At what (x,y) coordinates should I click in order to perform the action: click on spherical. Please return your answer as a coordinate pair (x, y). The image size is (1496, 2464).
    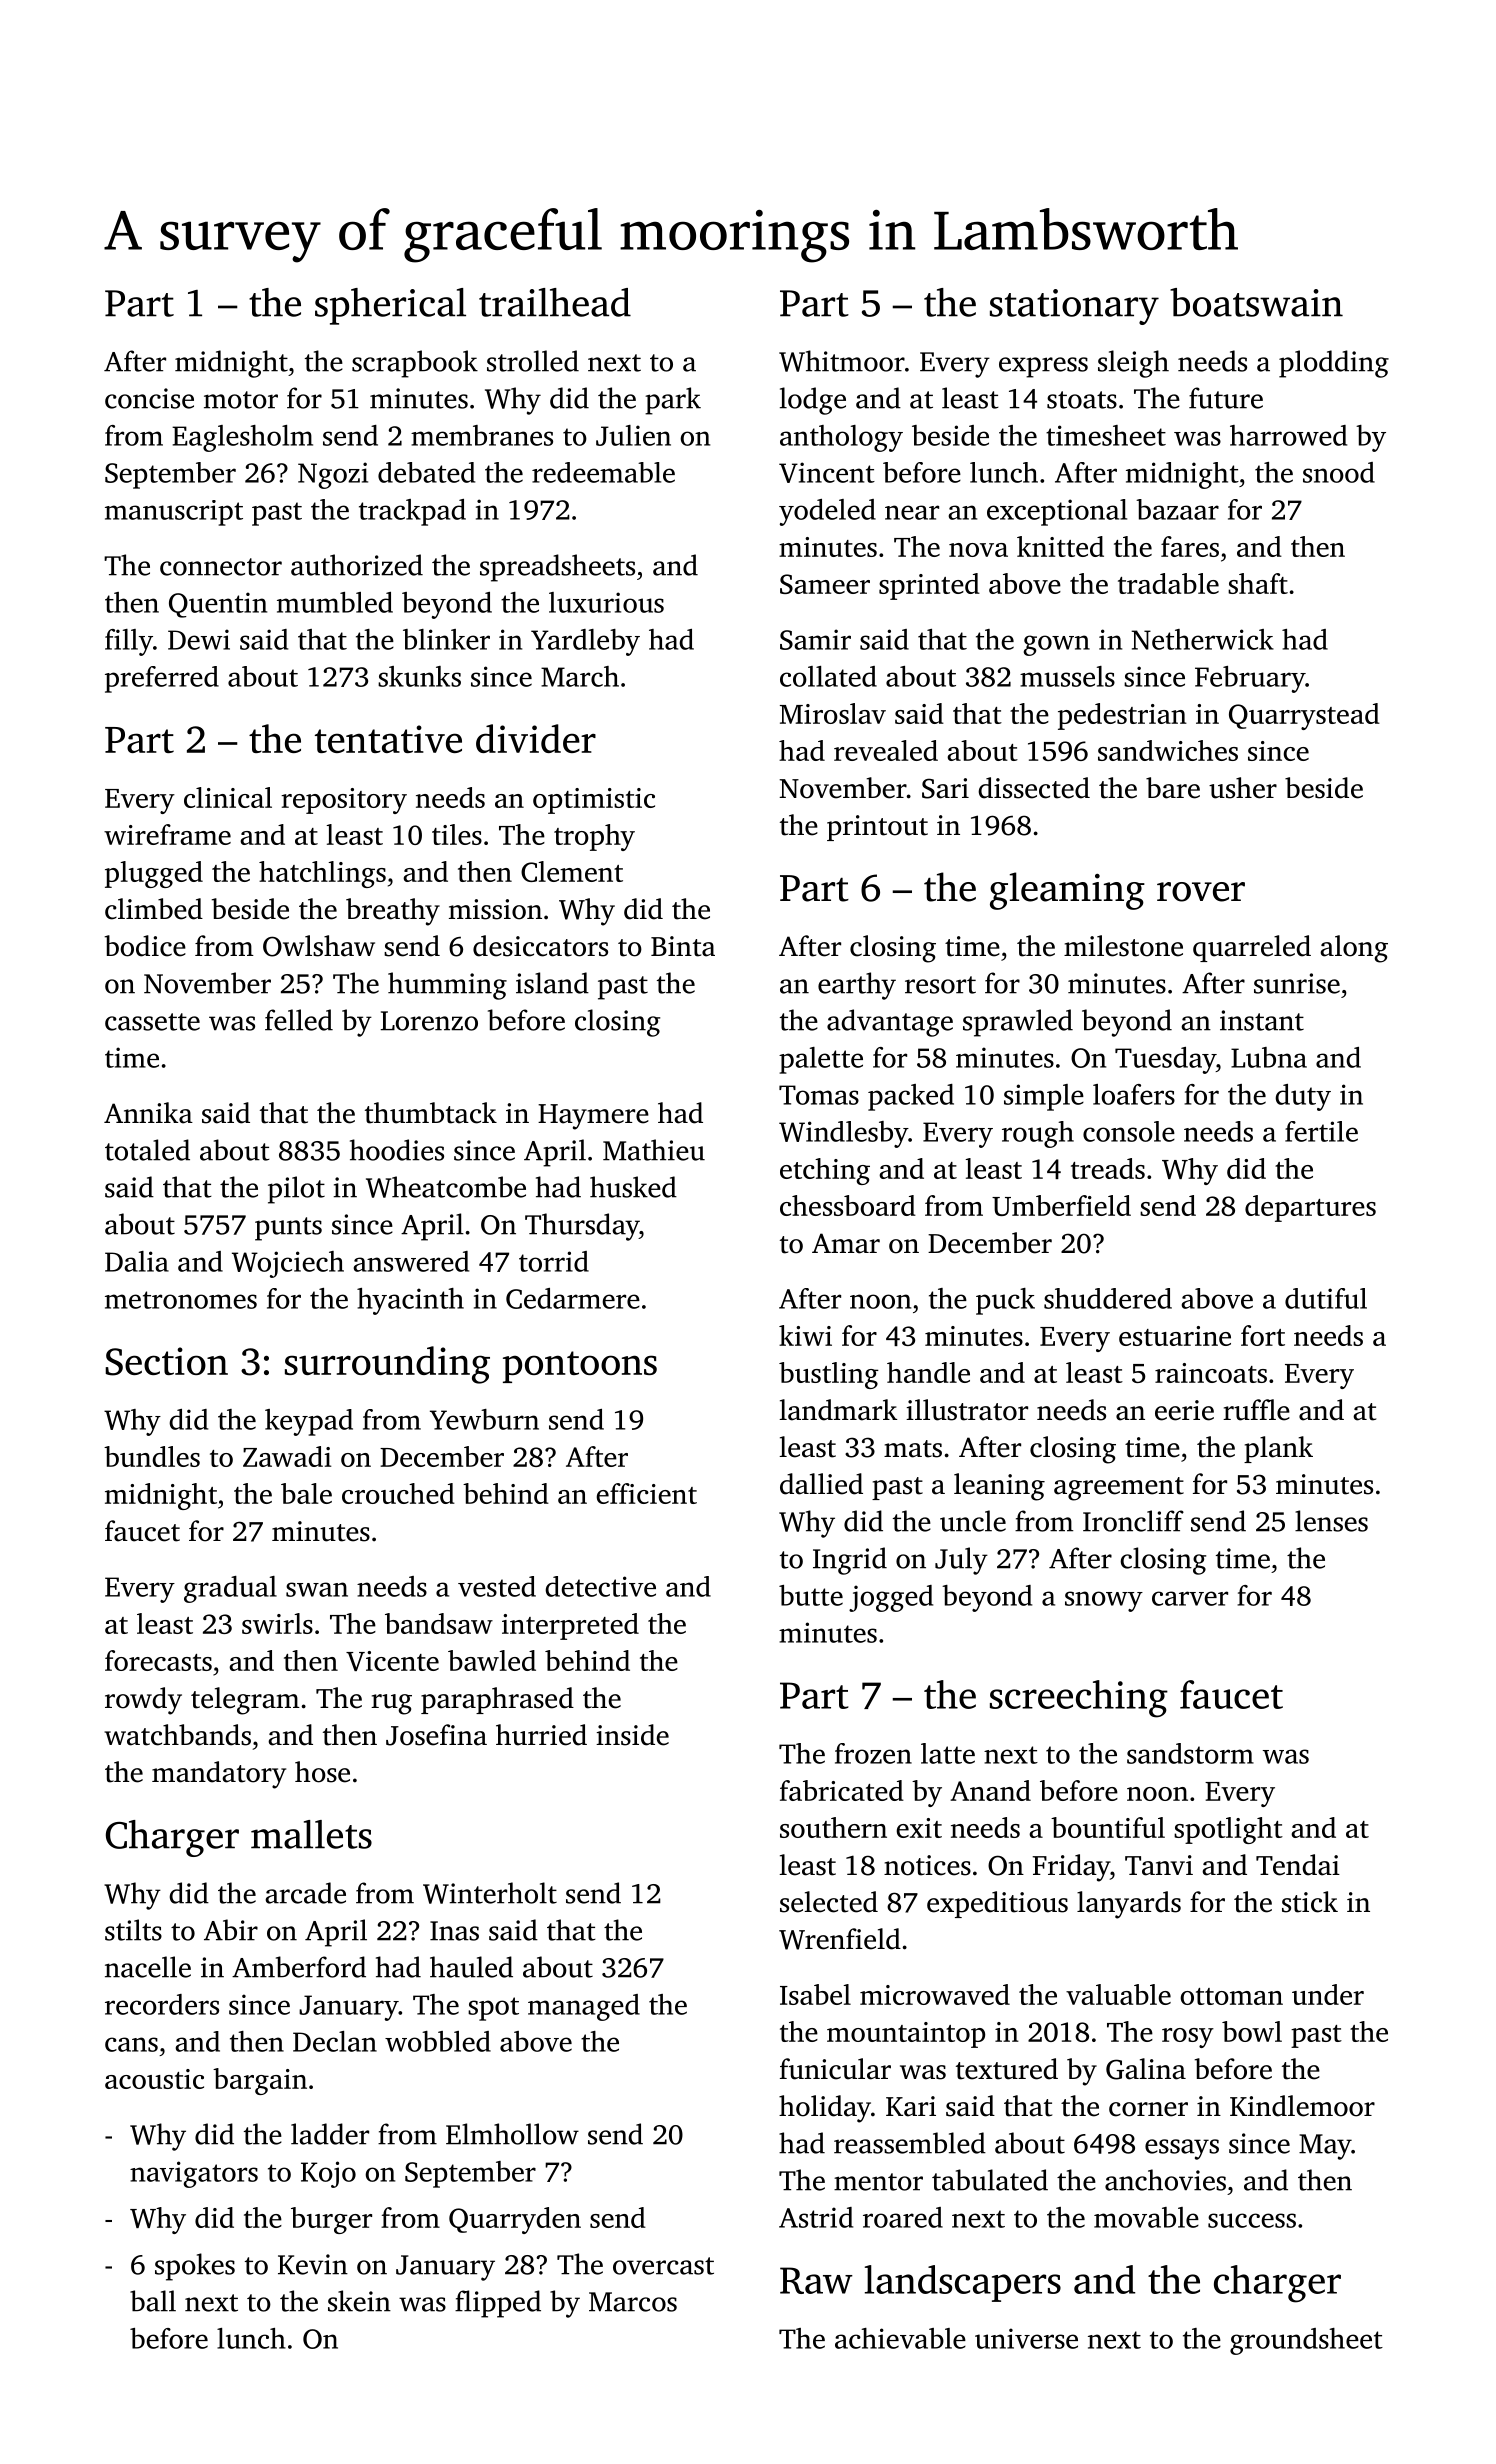
    Looking at the image, I should click on (390, 306).
